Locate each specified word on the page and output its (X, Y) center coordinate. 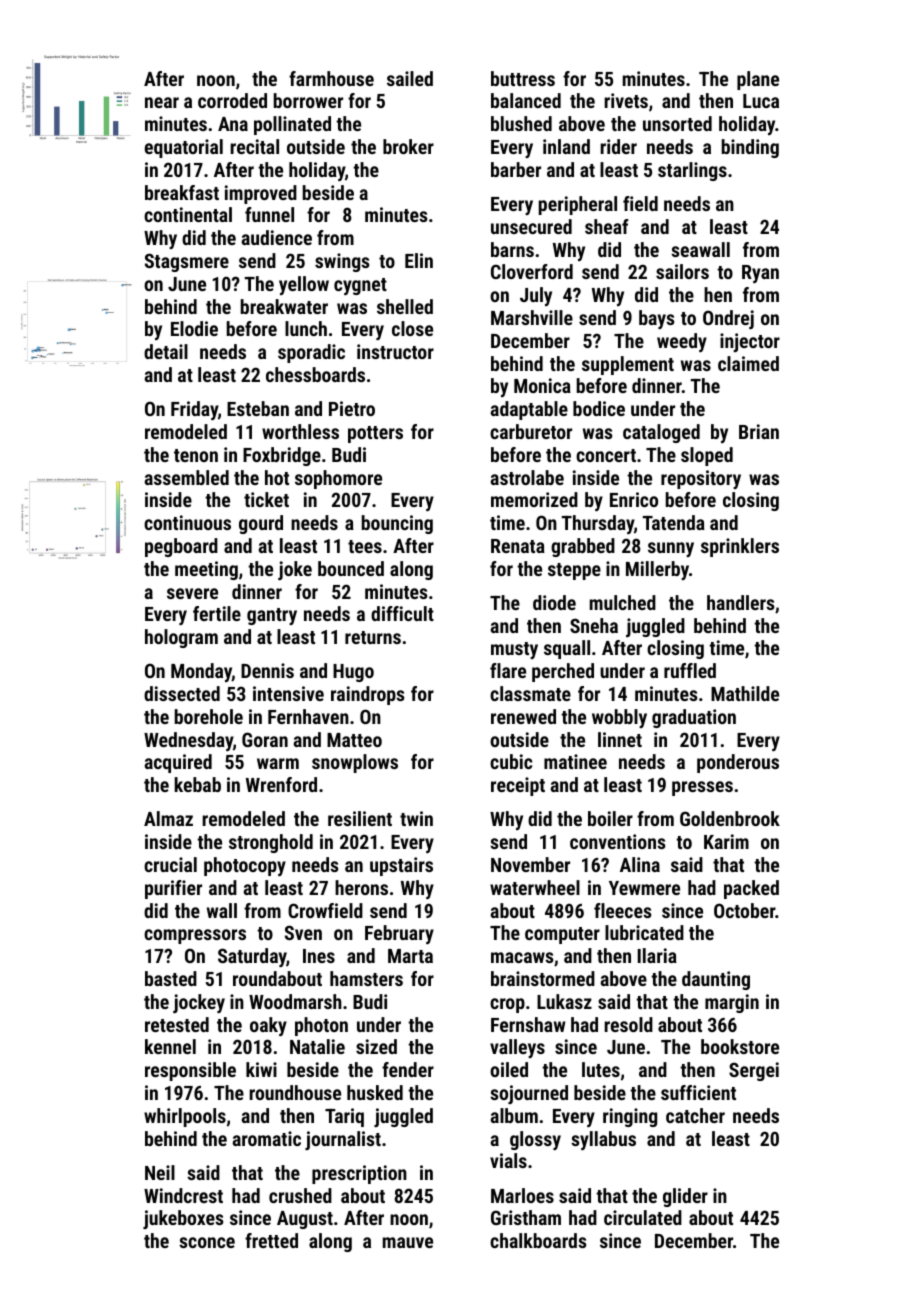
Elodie (194, 328)
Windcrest (183, 1195)
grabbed (583, 547)
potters (375, 434)
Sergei (754, 1071)
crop (507, 1005)
